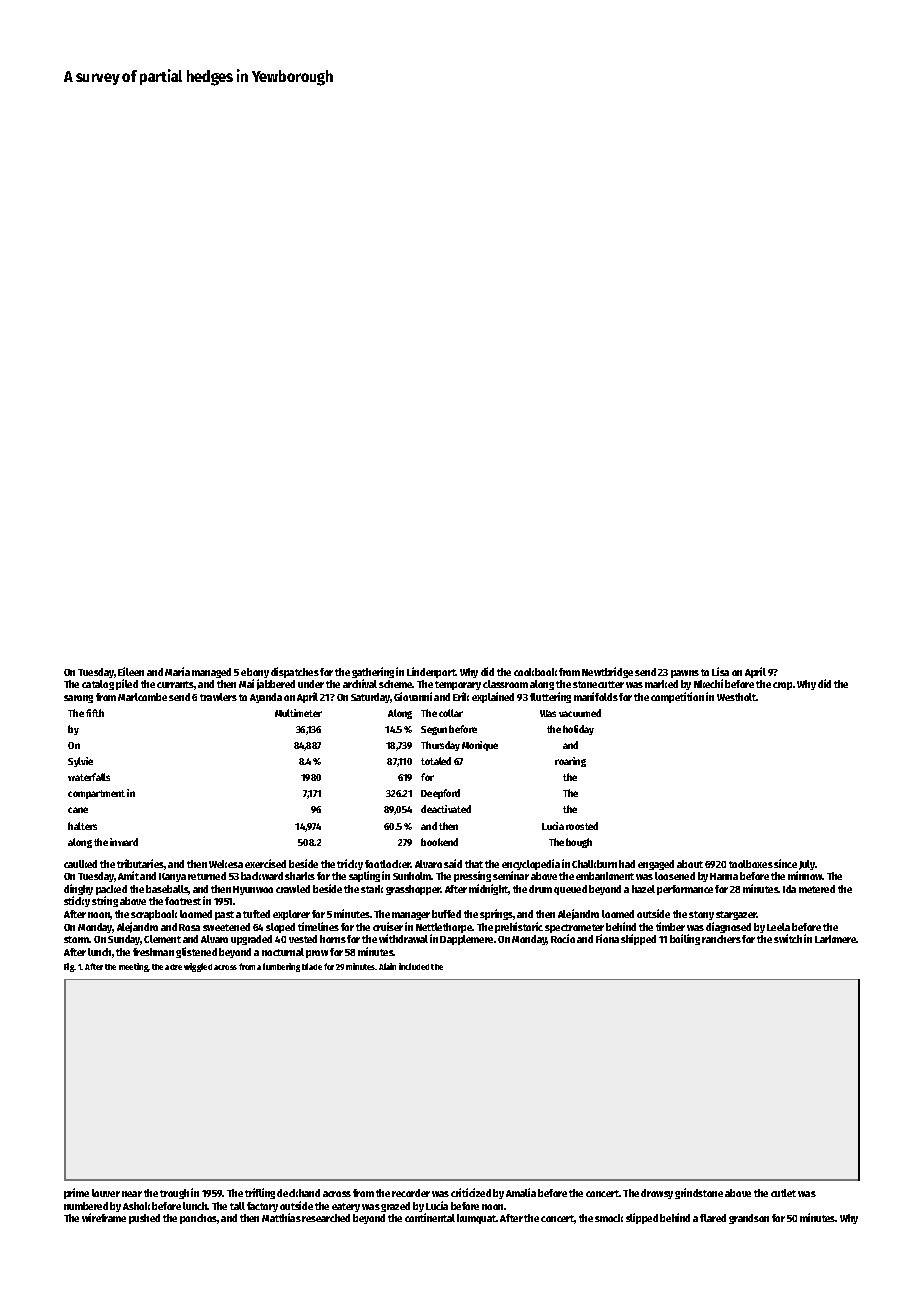 This screenshot has width=924, height=1308. Describe the element at coordinates (451, 713) in the screenshot. I see `collar` at that location.
